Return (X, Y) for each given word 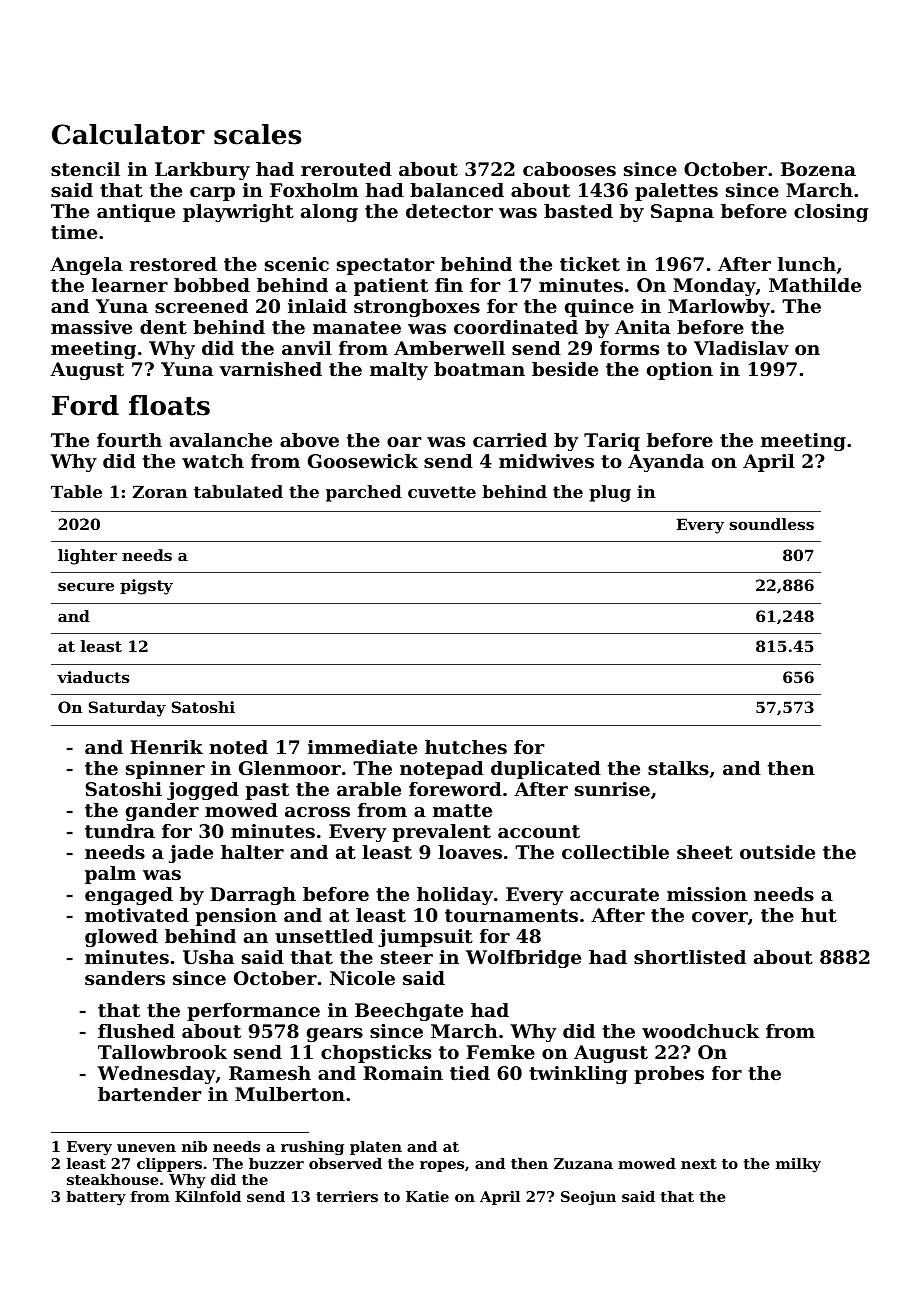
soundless (771, 524)
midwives (546, 461)
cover (720, 917)
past (267, 791)
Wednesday (157, 1075)
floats (169, 405)
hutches (466, 747)
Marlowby (719, 308)
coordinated (516, 327)
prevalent (441, 833)
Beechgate (409, 1012)
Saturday (127, 709)
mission (707, 894)
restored (173, 264)
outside (777, 852)
